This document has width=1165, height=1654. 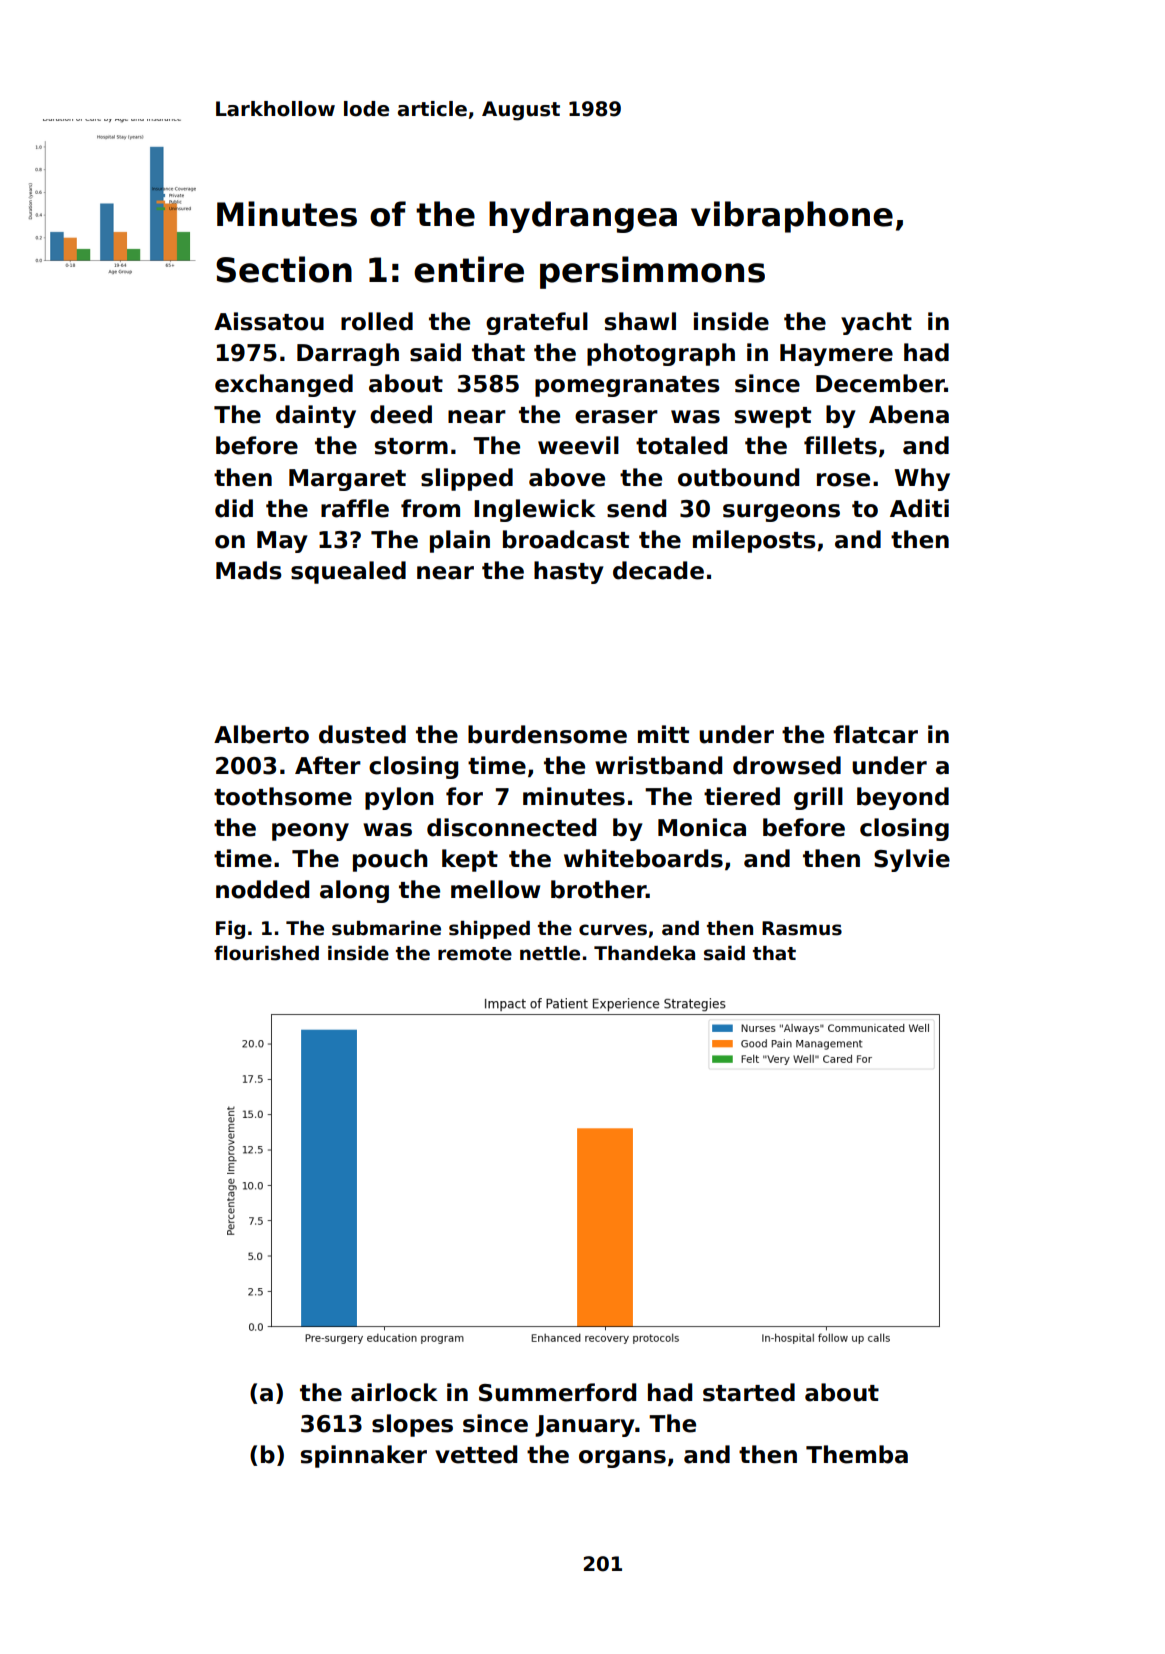 I want to click on persimmons, so click(x=652, y=272).
